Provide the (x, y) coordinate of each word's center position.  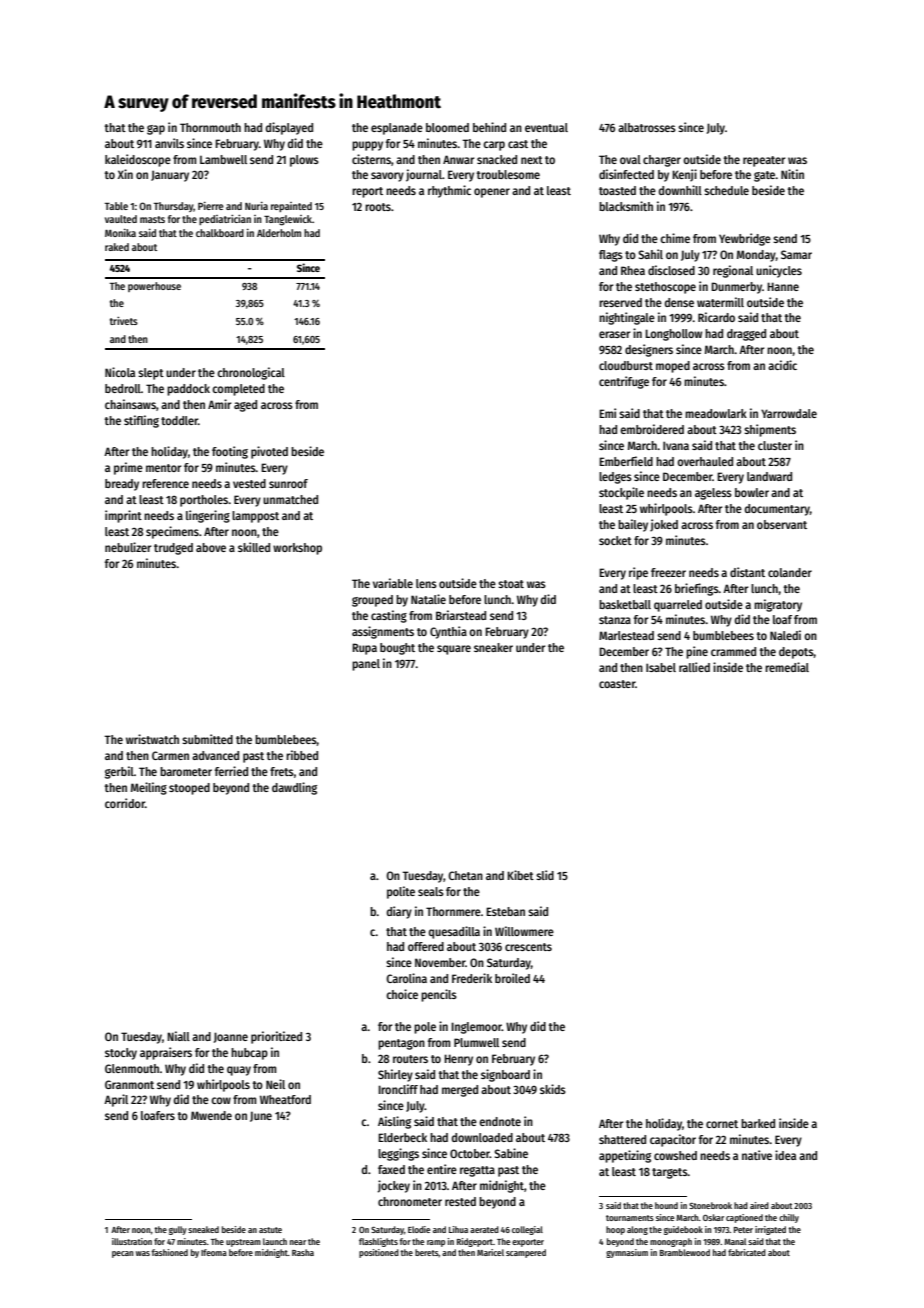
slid (545, 875)
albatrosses (647, 127)
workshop (297, 549)
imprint (123, 516)
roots (378, 207)
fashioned (169, 1252)
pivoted (269, 452)
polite (401, 892)
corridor (125, 803)
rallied (694, 667)
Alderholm (279, 233)
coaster (617, 684)
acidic (782, 365)
